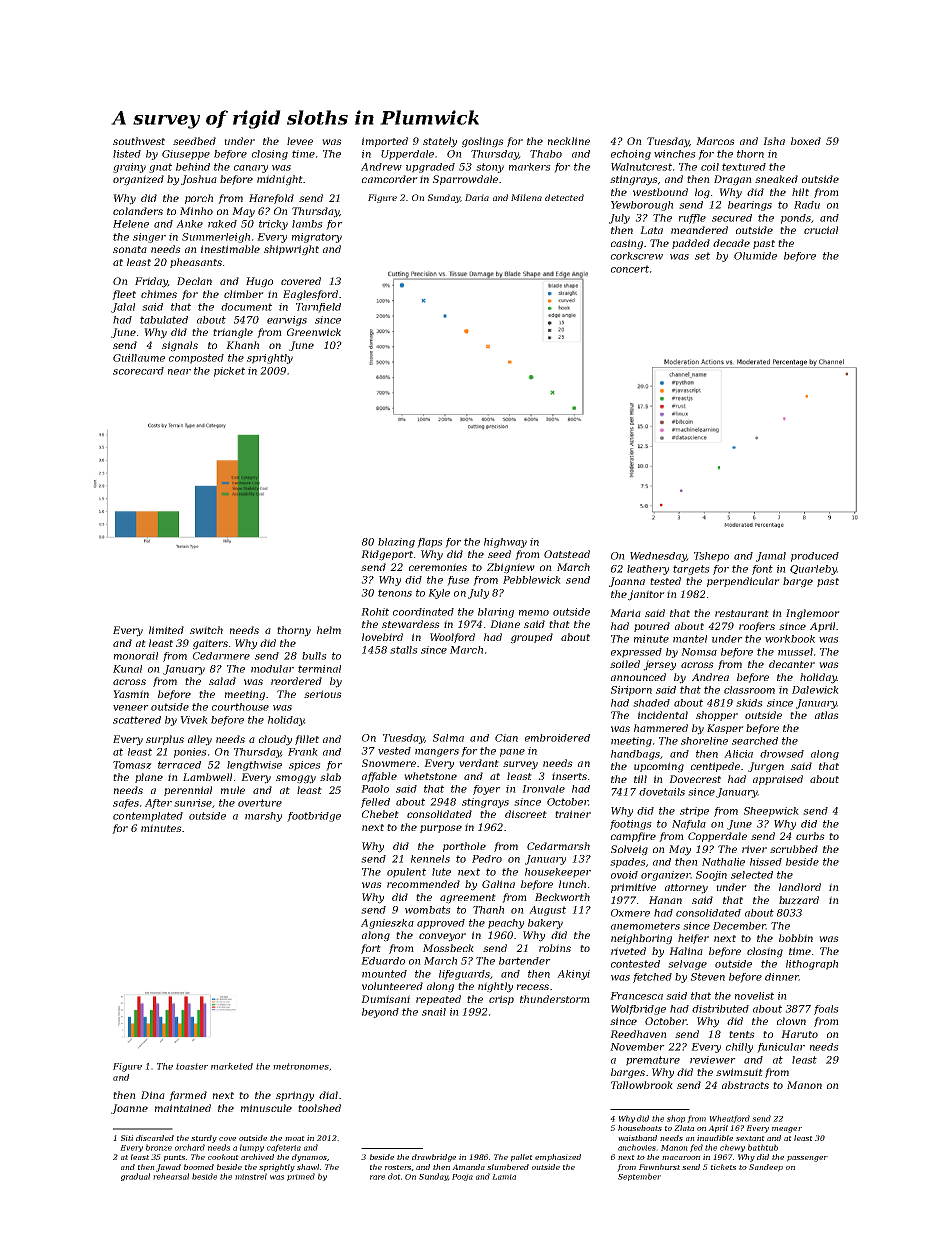 Image resolution: width=952 pixels, height=1233 pixels. I want to click on produced, so click(815, 557).
